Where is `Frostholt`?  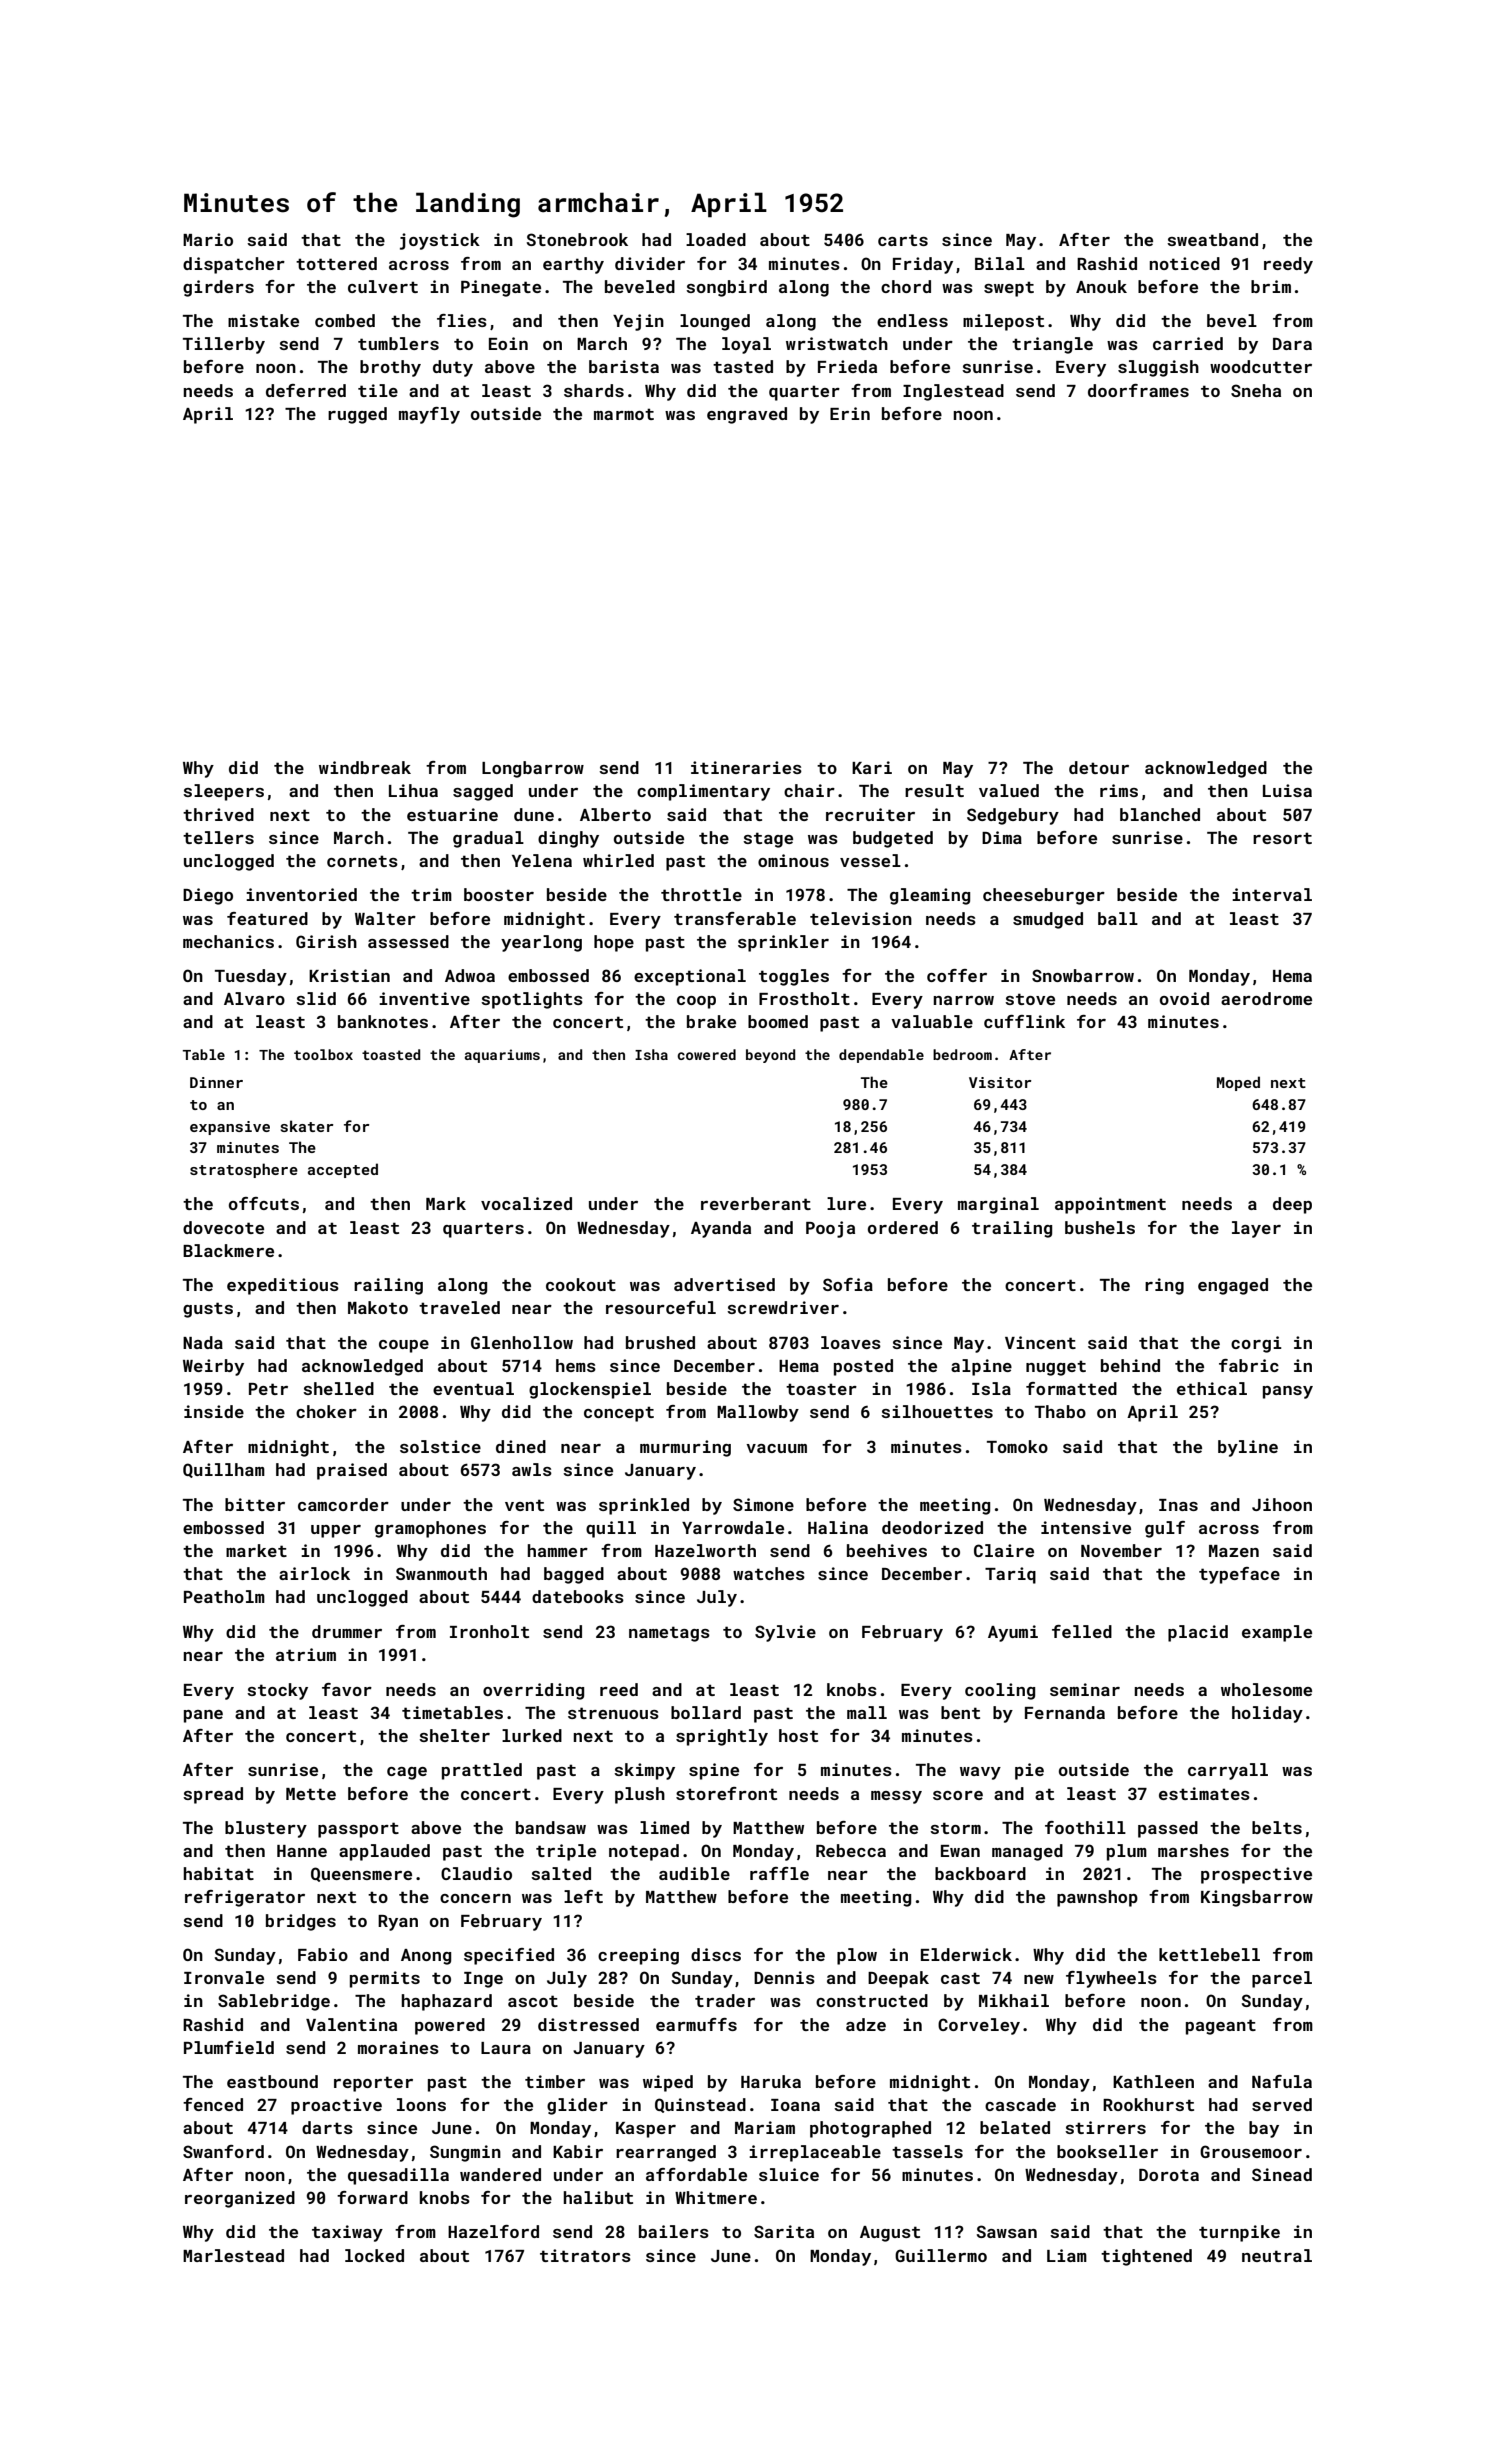 Frostholt is located at coordinates (804, 998).
